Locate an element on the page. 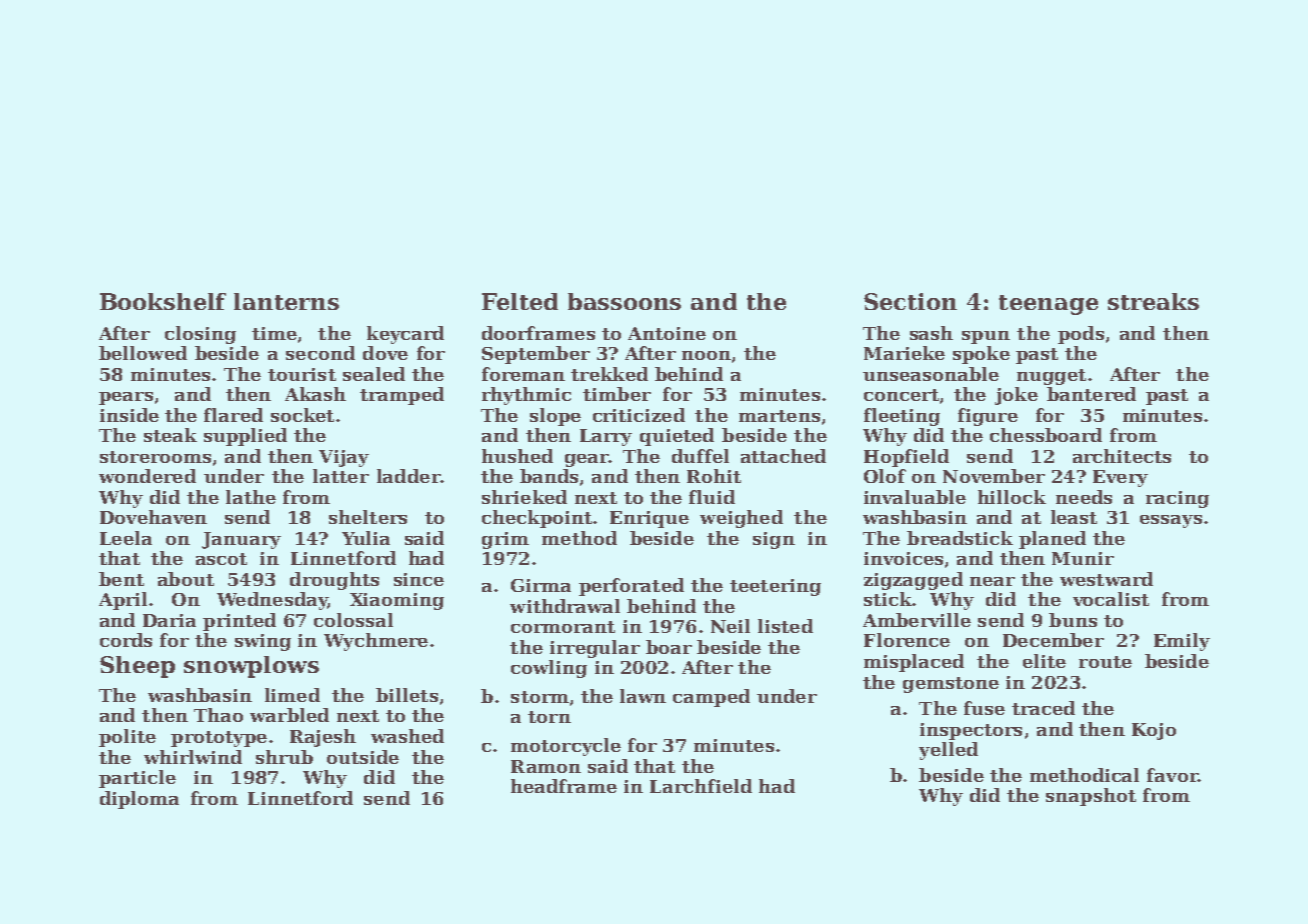 This image has height=924, width=1308. elite is located at coordinates (1044, 661).
